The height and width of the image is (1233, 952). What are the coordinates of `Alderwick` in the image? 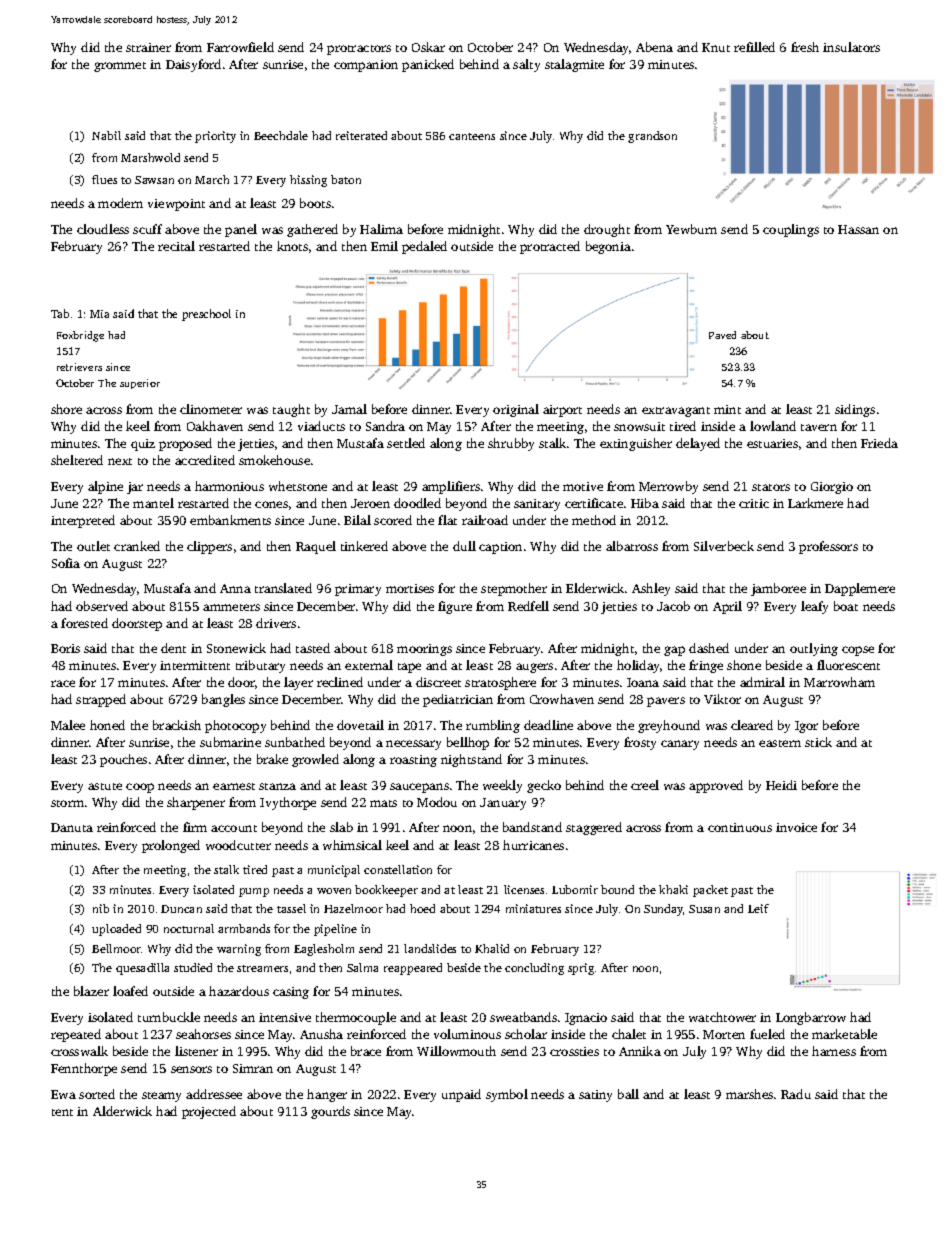 It's located at (122, 1111).
